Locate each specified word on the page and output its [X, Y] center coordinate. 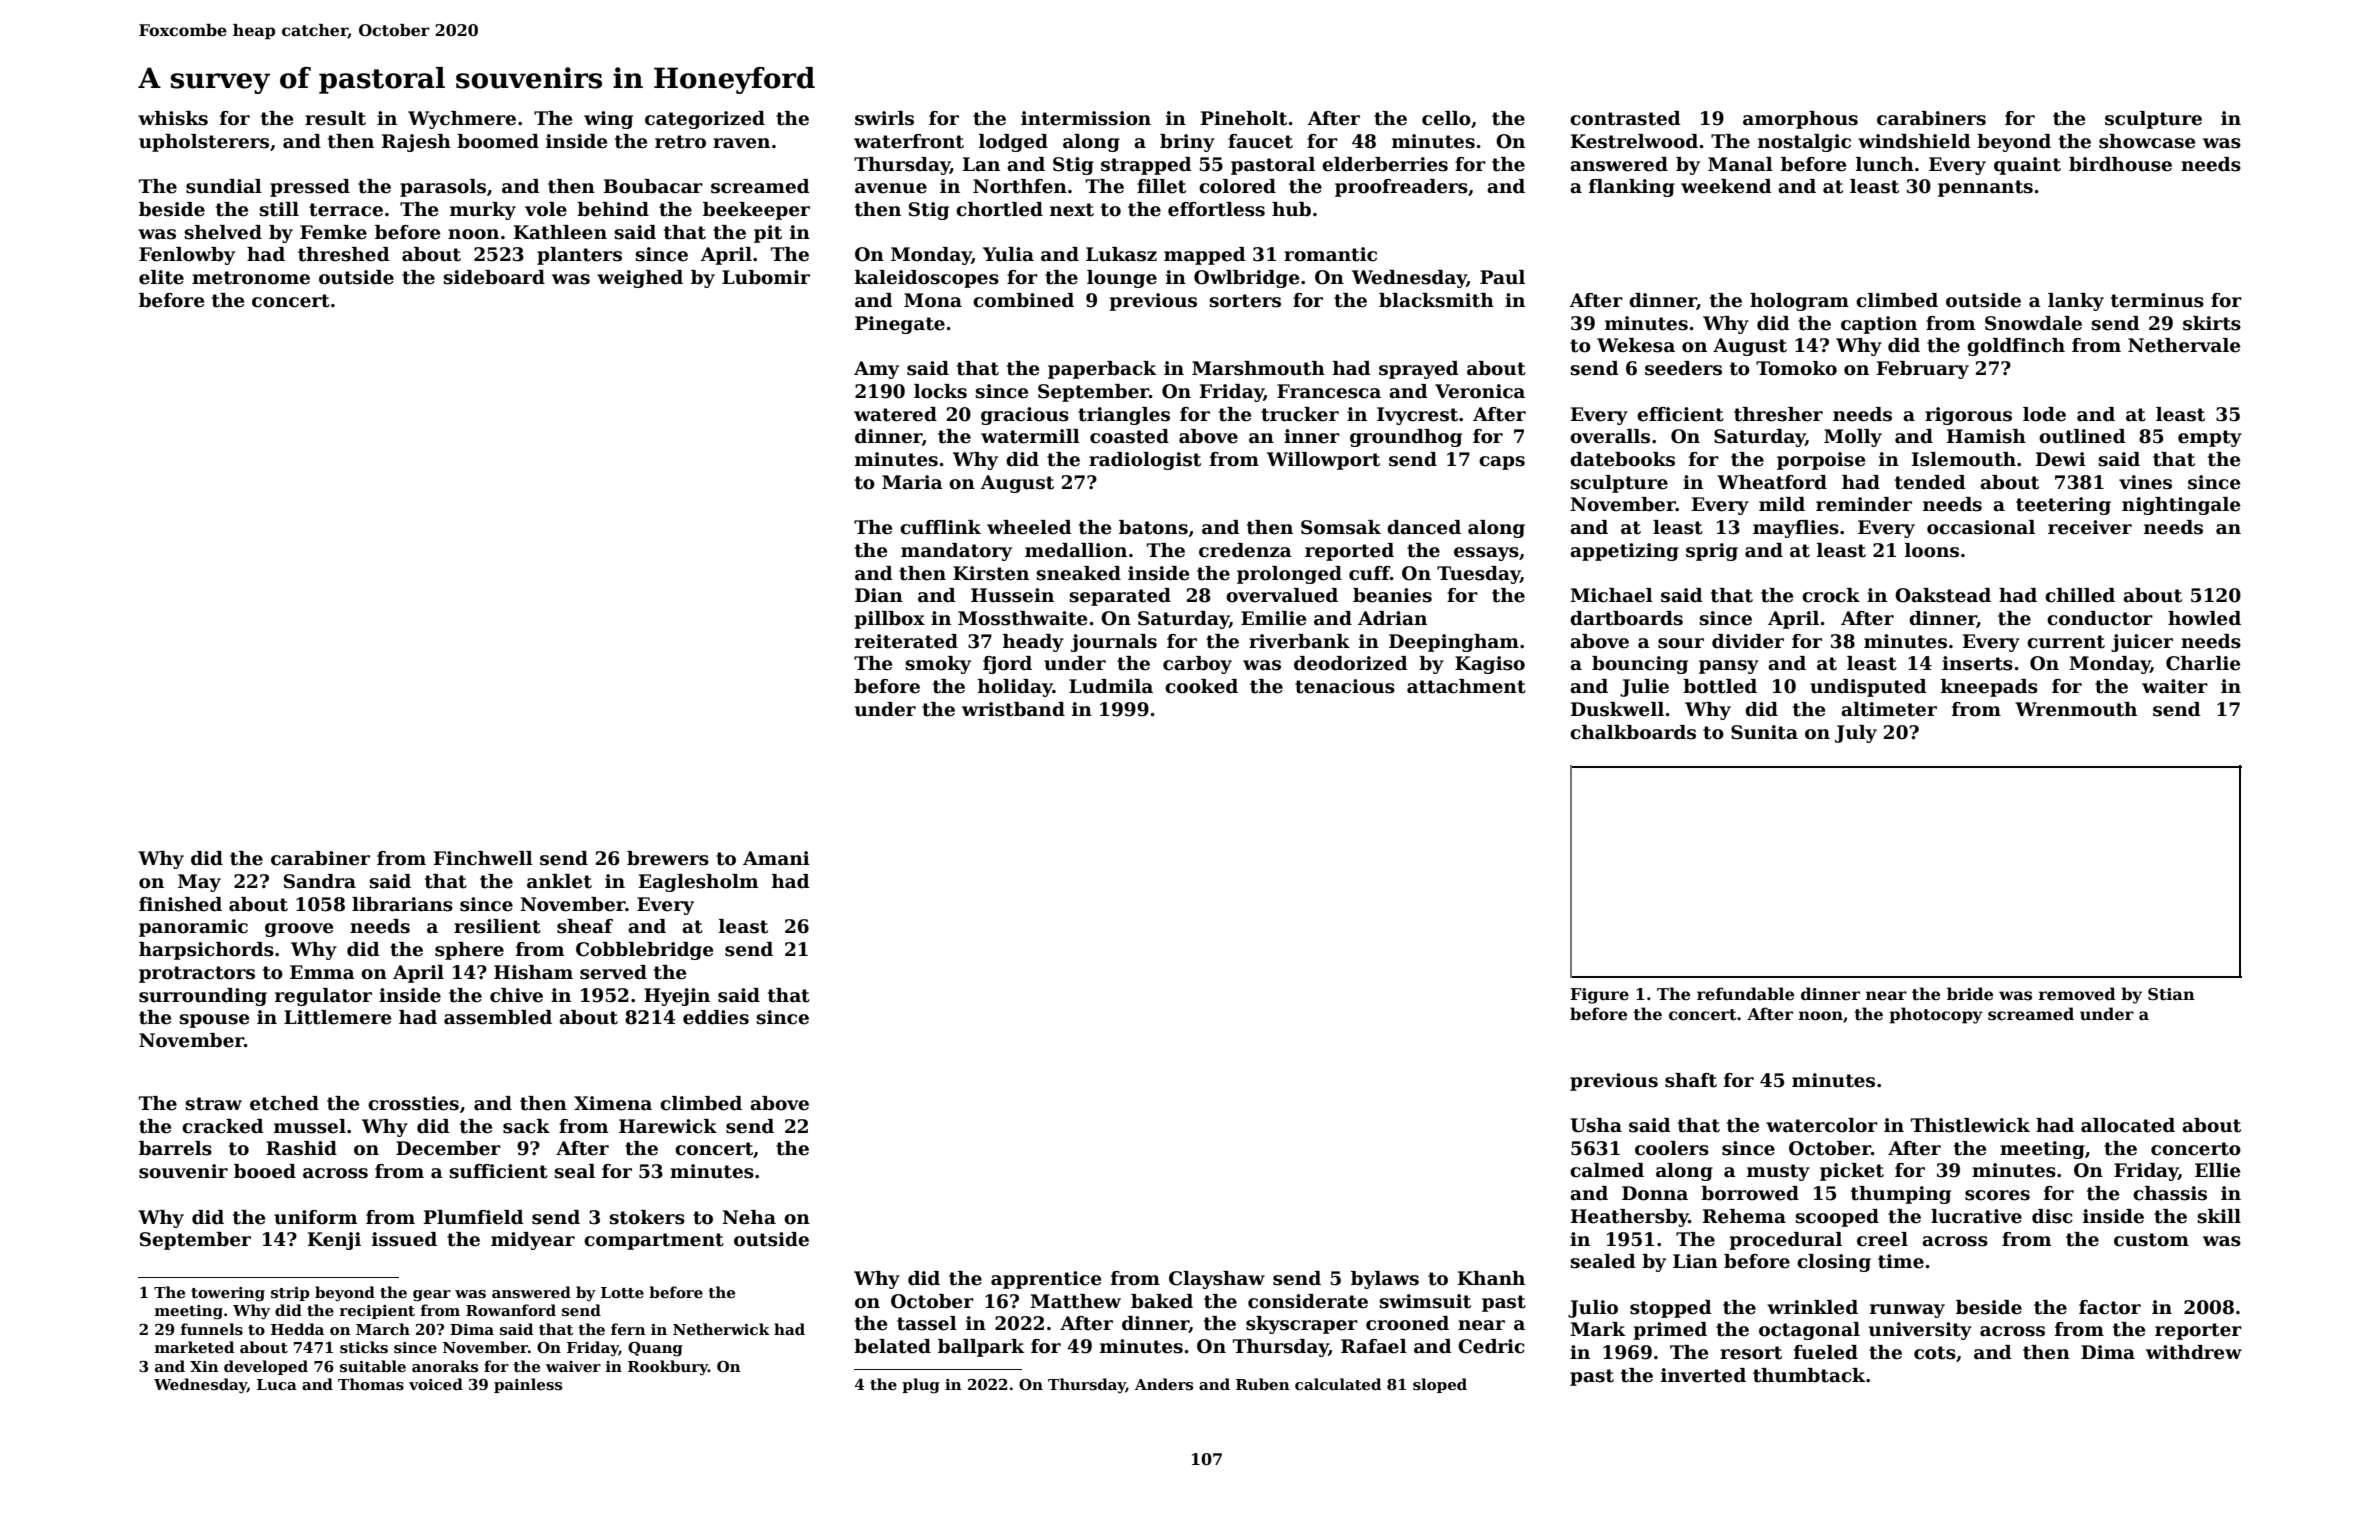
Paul [1502, 277]
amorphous [1800, 120]
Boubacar [653, 186]
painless [528, 1385]
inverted [1703, 1375]
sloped [1440, 1385]
